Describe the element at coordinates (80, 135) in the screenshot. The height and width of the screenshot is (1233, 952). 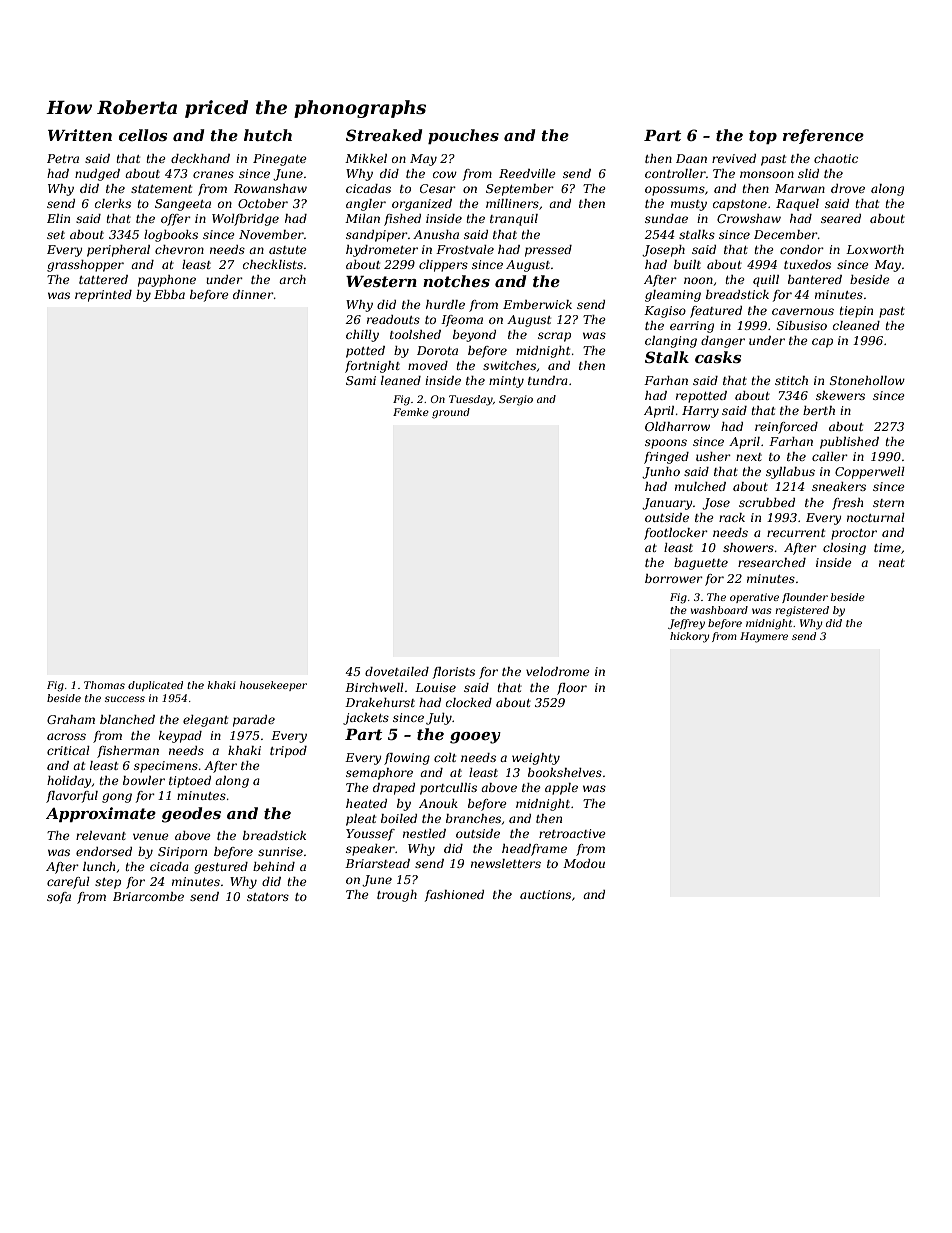
I see `Written` at that location.
